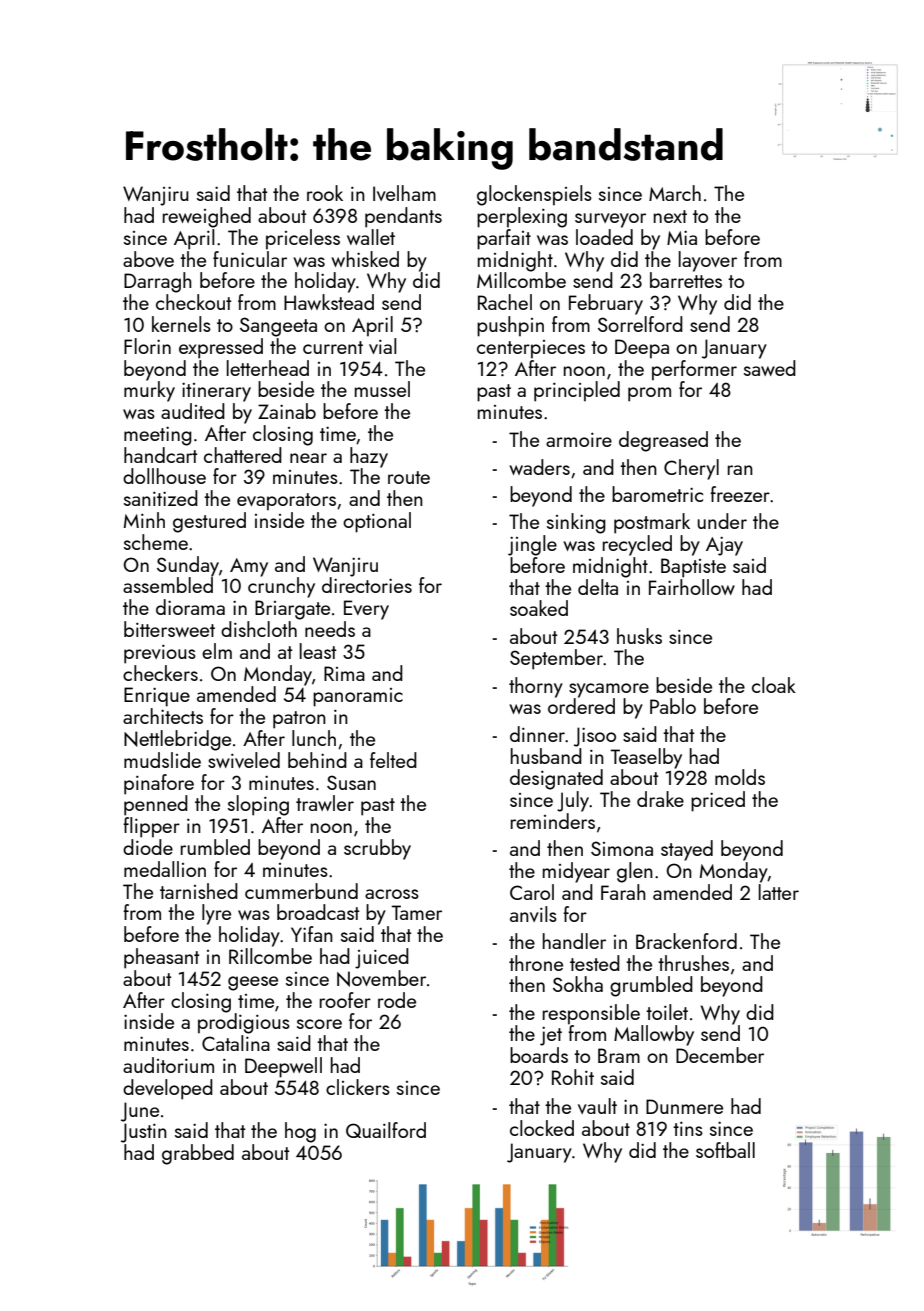 The height and width of the image is (1311, 924). Describe the element at coordinates (694, 370) in the image. I see `performer` at that location.
